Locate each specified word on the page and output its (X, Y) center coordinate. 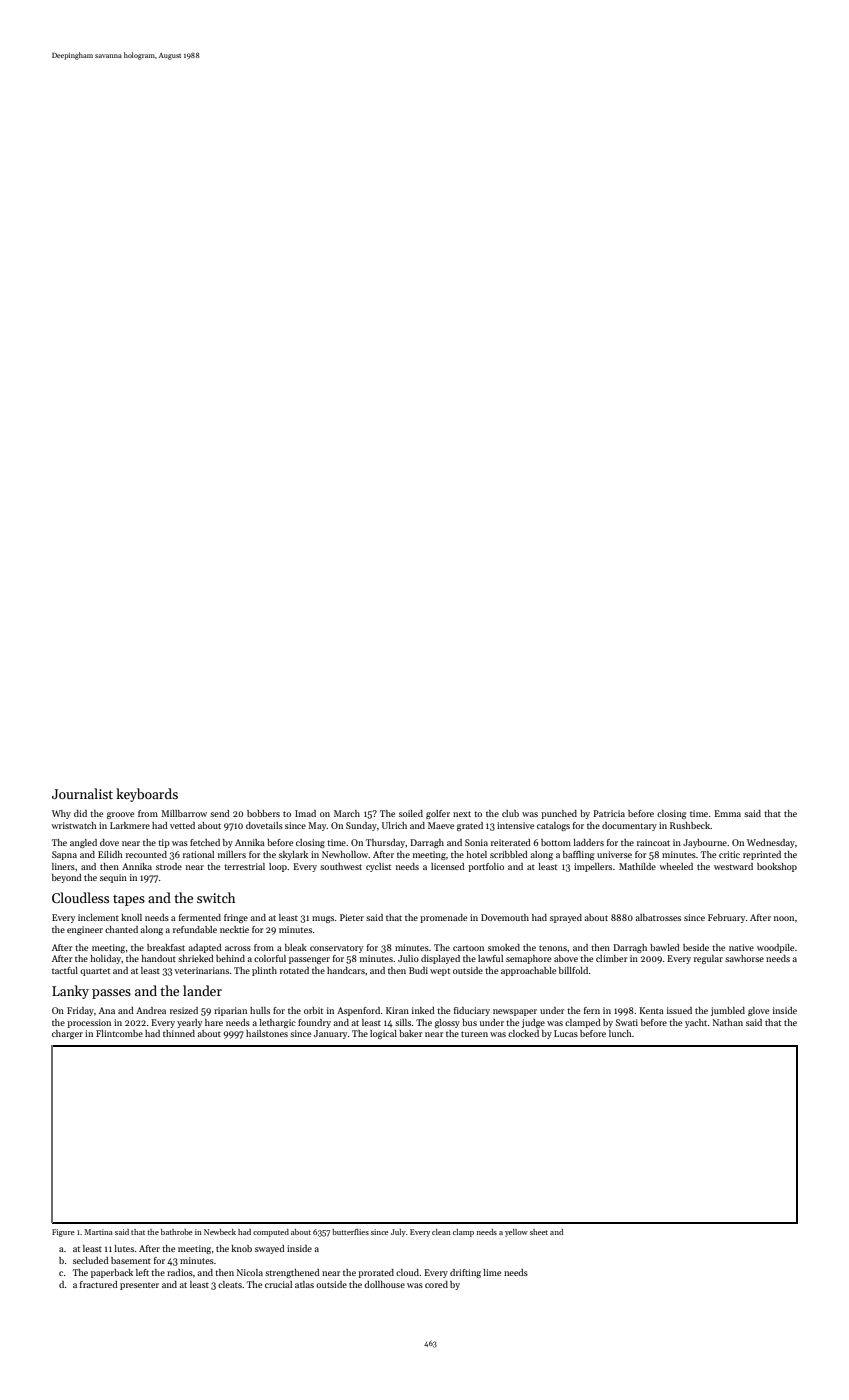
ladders (588, 842)
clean (441, 1232)
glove (758, 1011)
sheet (539, 1232)
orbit (313, 1010)
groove (120, 815)
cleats (230, 1284)
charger (67, 1034)
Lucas (566, 1033)
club (510, 813)
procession (89, 1023)
